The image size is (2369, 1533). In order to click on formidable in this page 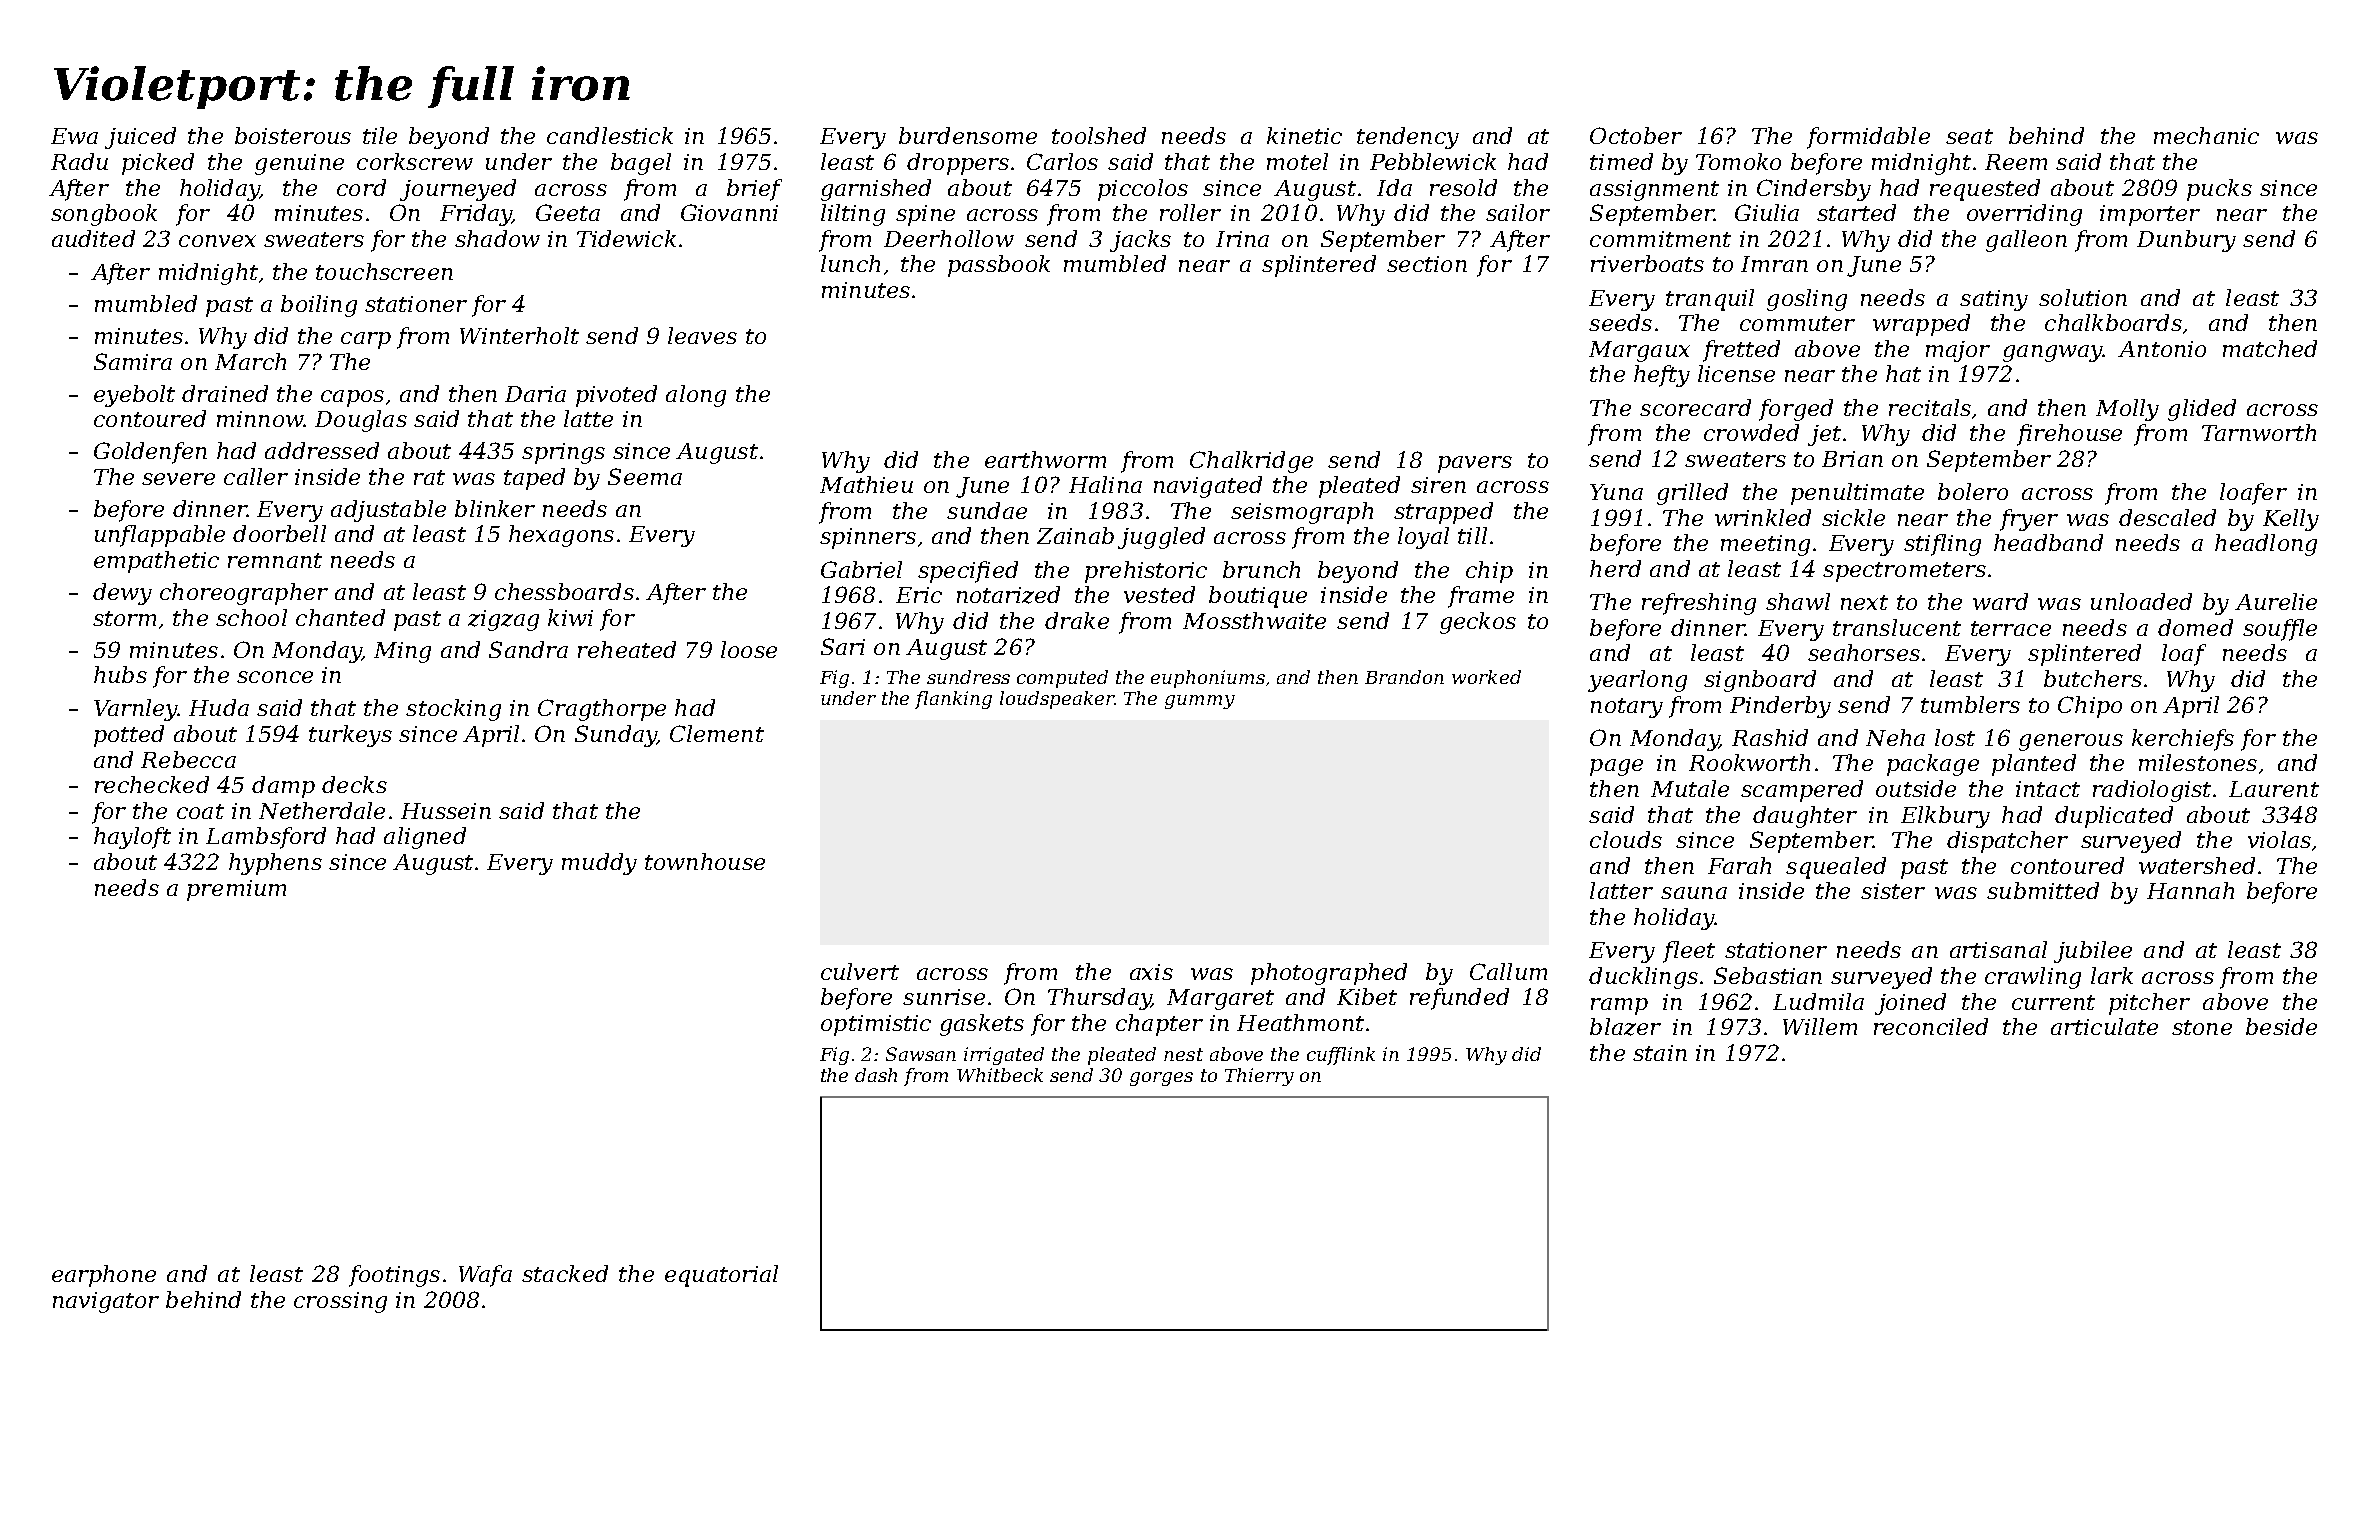, I will do `click(1868, 138)`.
